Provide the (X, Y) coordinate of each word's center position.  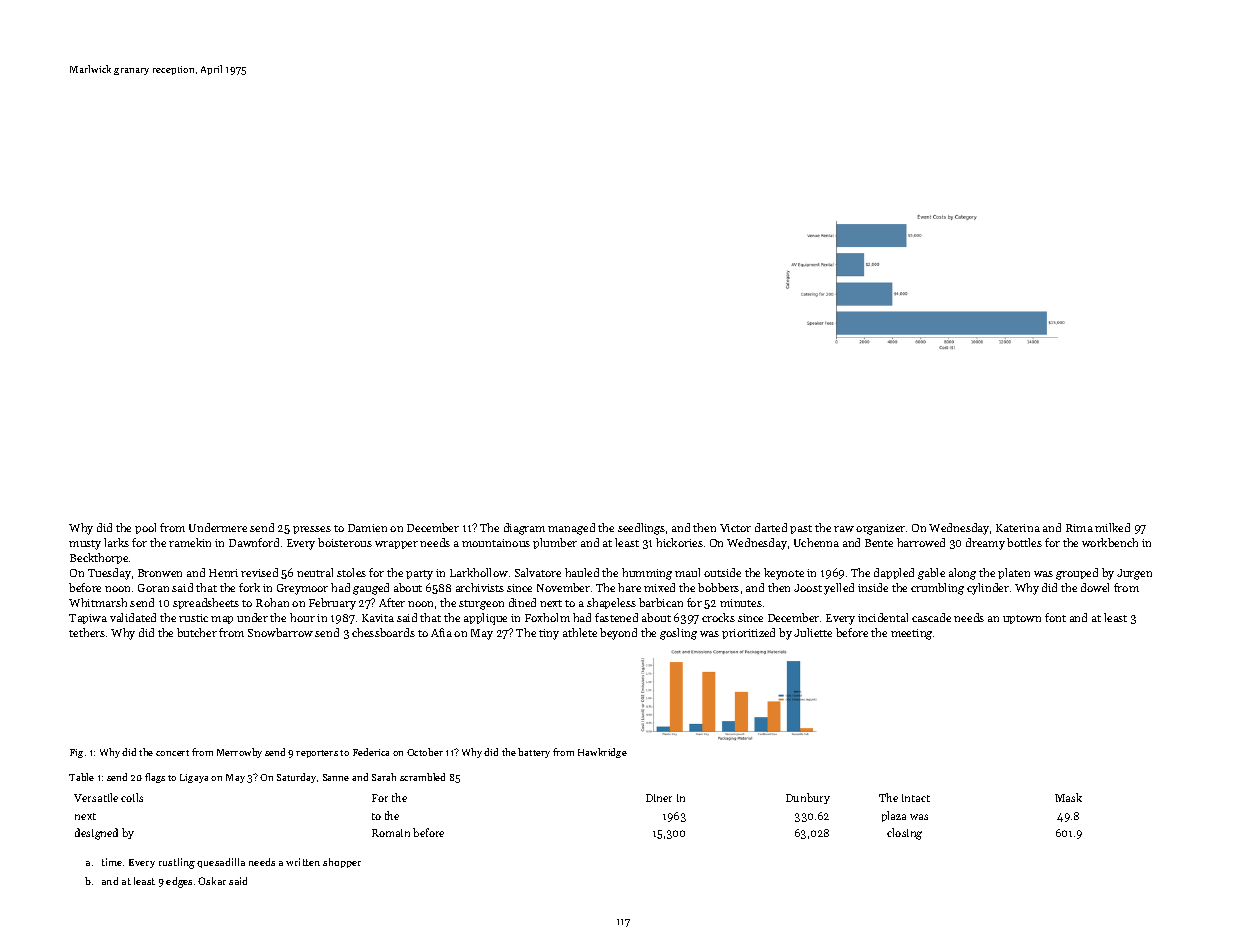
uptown (1022, 619)
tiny (549, 634)
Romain (391, 833)
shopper (342, 863)
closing (904, 834)
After (392, 602)
